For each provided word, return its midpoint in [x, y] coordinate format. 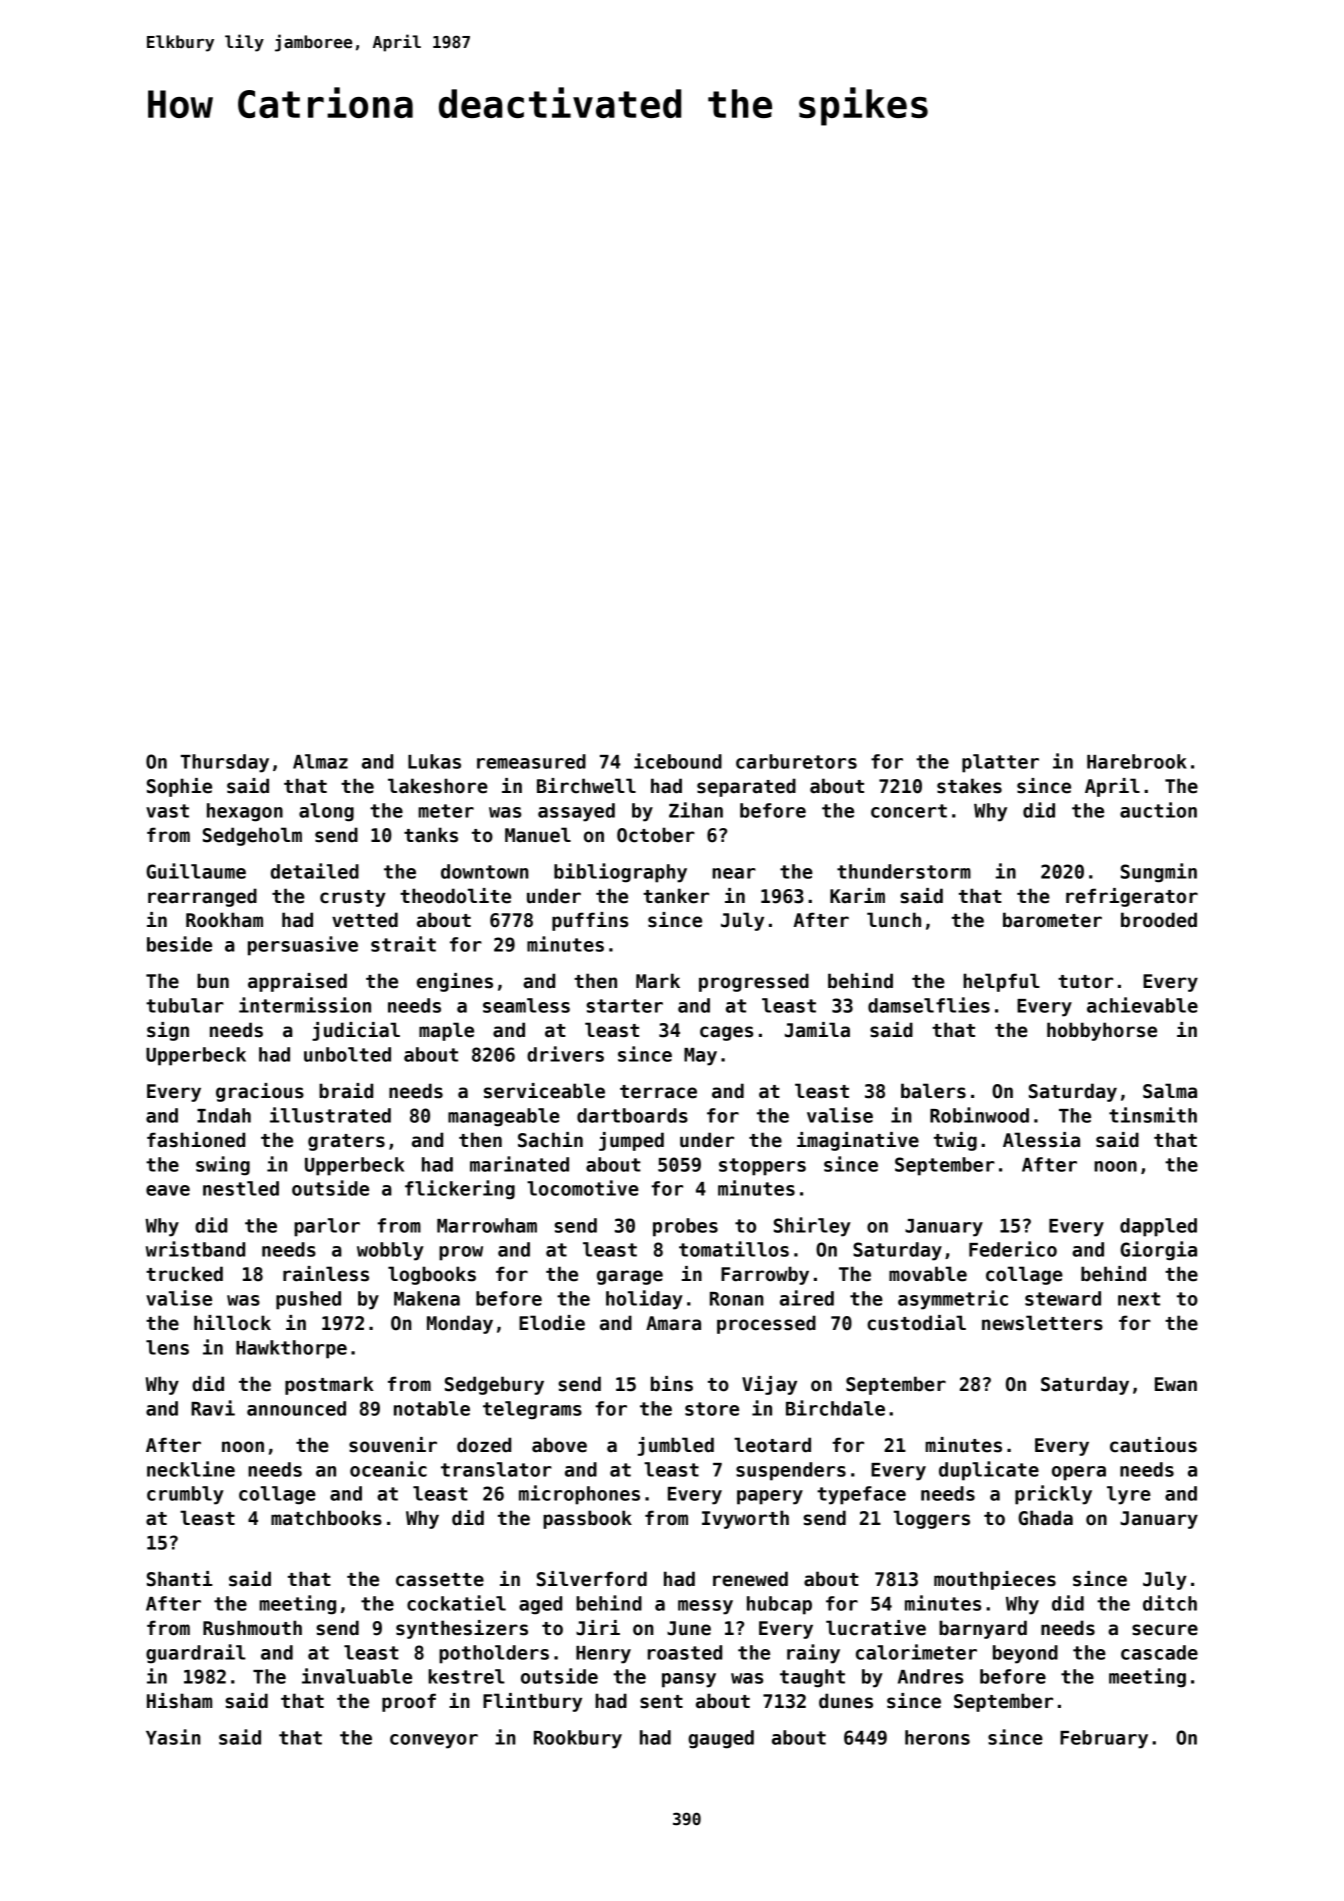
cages [726, 1033]
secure [1165, 1630]
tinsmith [1153, 1115]
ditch [1170, 1603]
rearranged [202, 897]
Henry [603, 1655]
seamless [526, 1005]
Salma [1170, 1091]
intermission [305, 1005]
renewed [750, 1579]
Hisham [179, 1701]
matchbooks [326, 1518]
